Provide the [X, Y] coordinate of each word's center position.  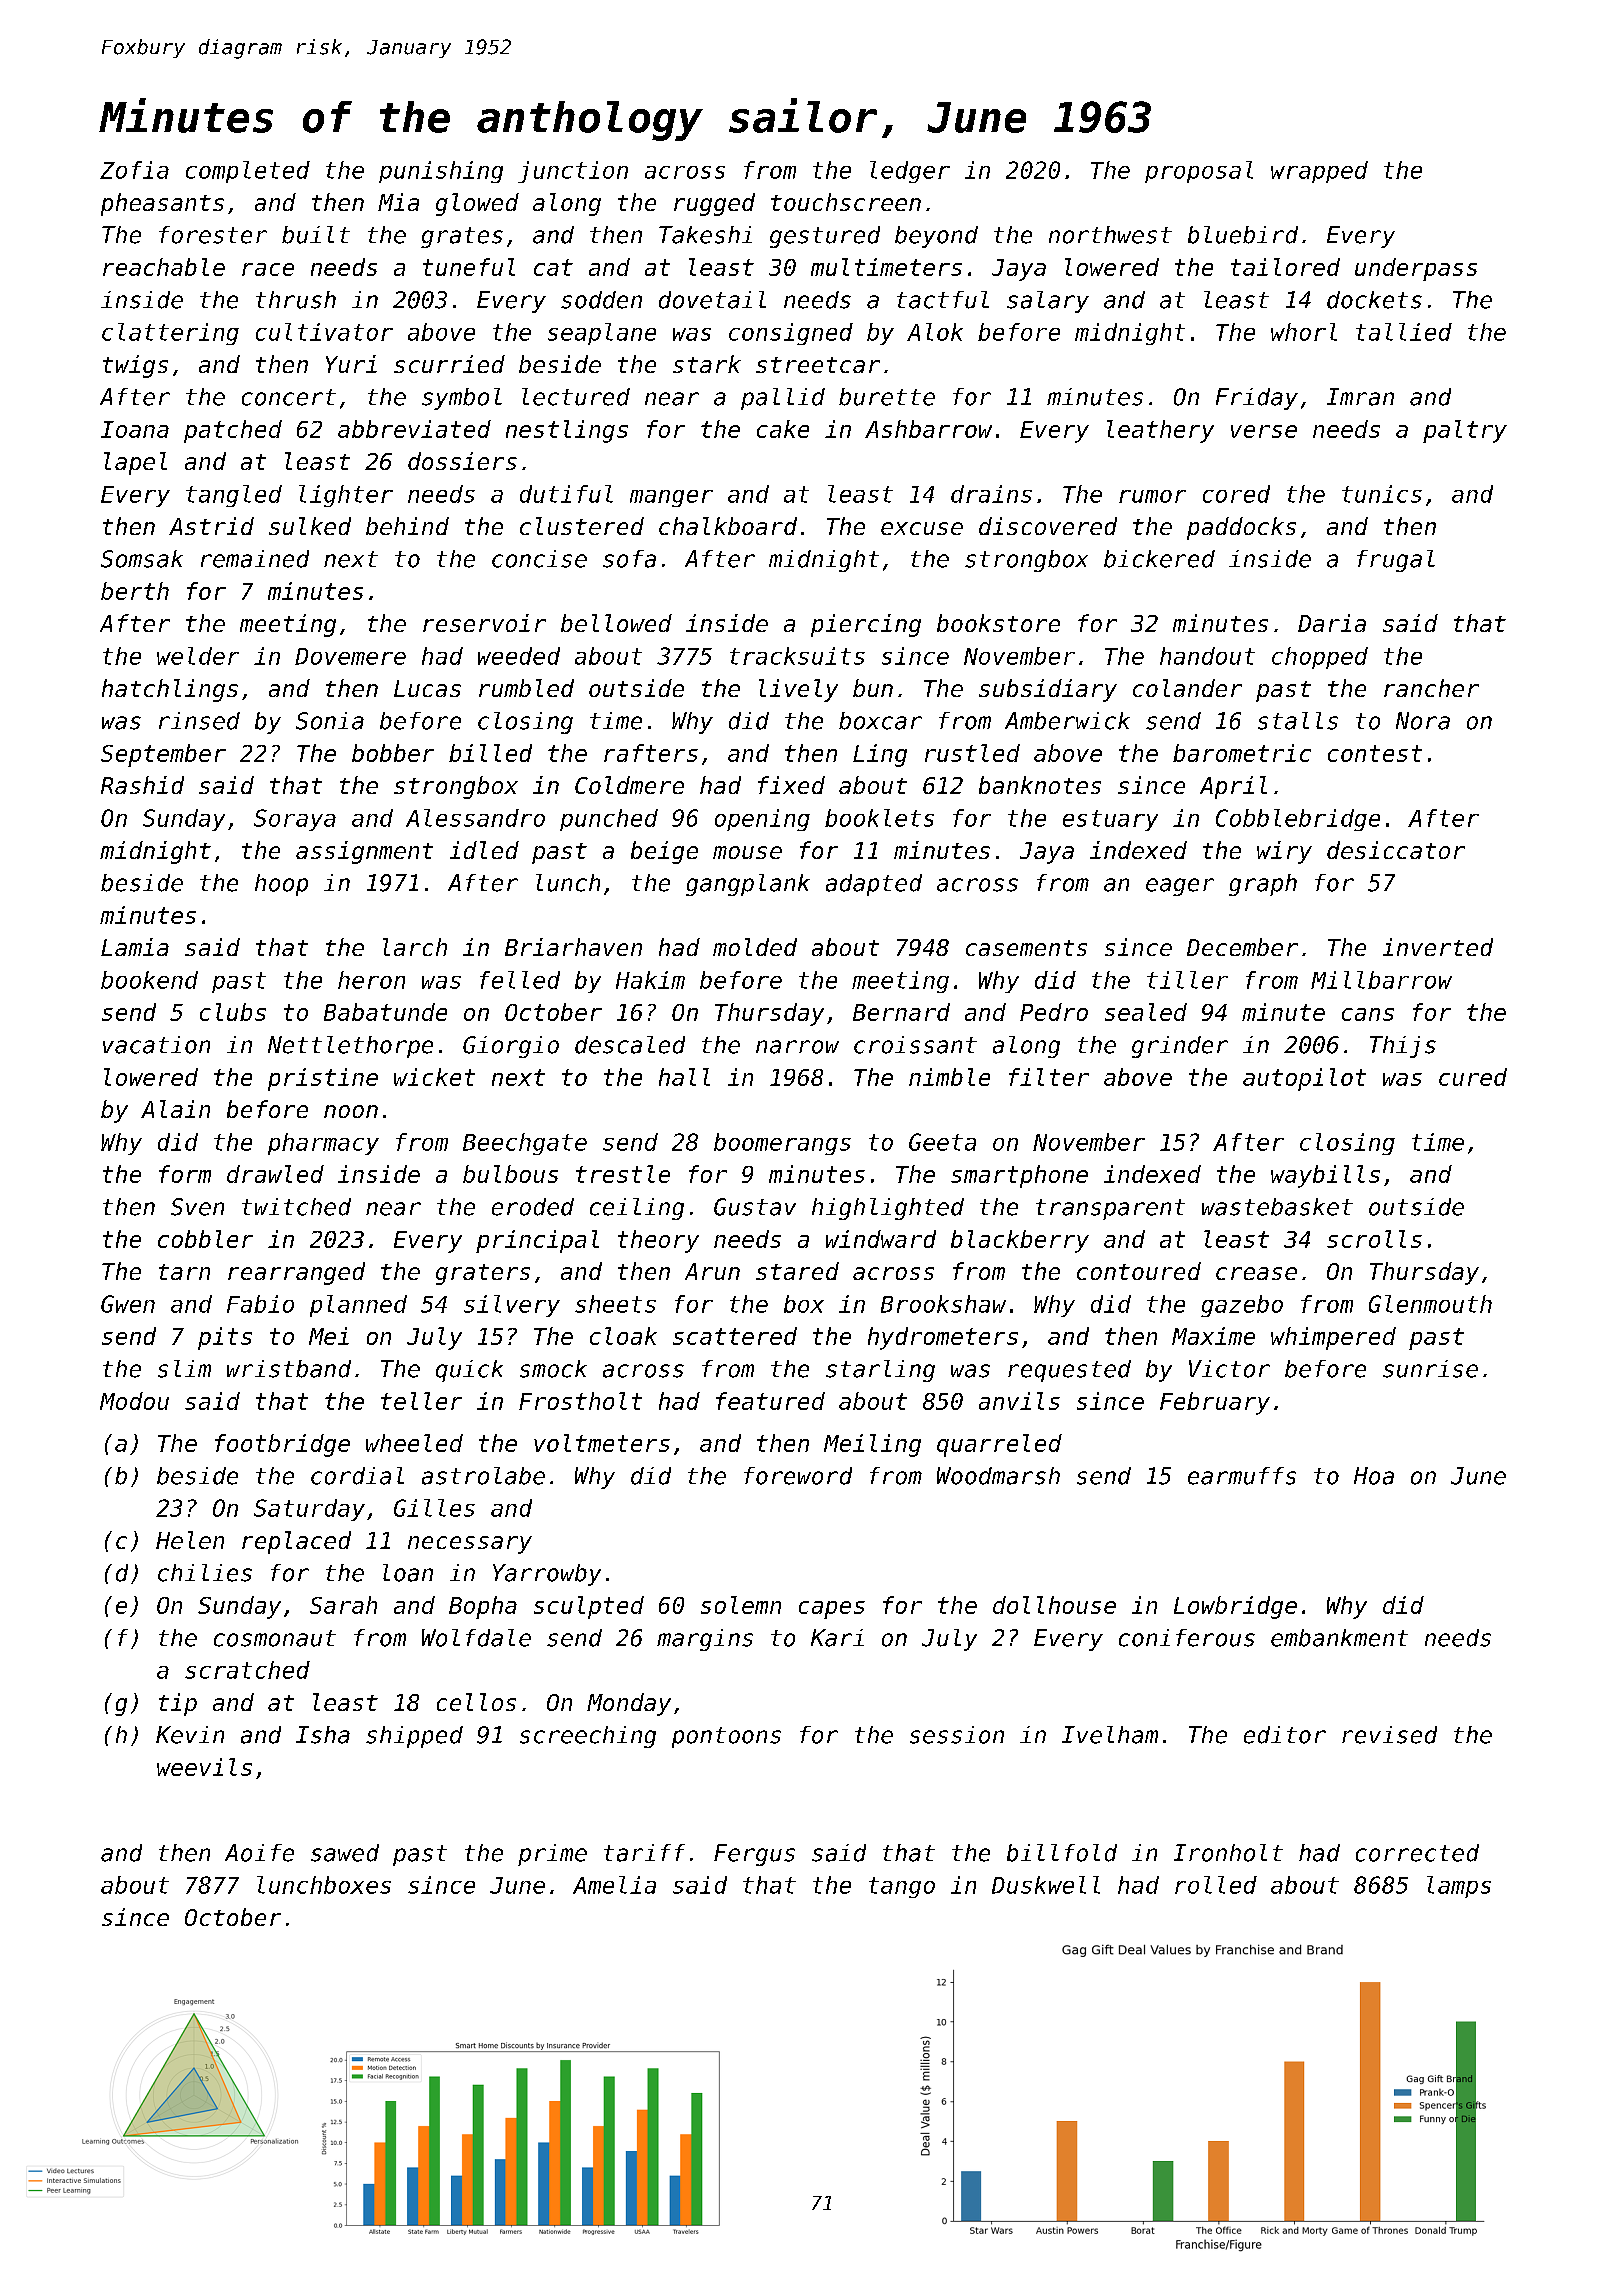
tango [902, 1887]
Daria [1332, 623]
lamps [1459, 1887]
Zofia [134, 170]
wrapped [1319, 172]
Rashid [142, 785]
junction [573, 172]
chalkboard [728, 526]
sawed [345, 1853]
